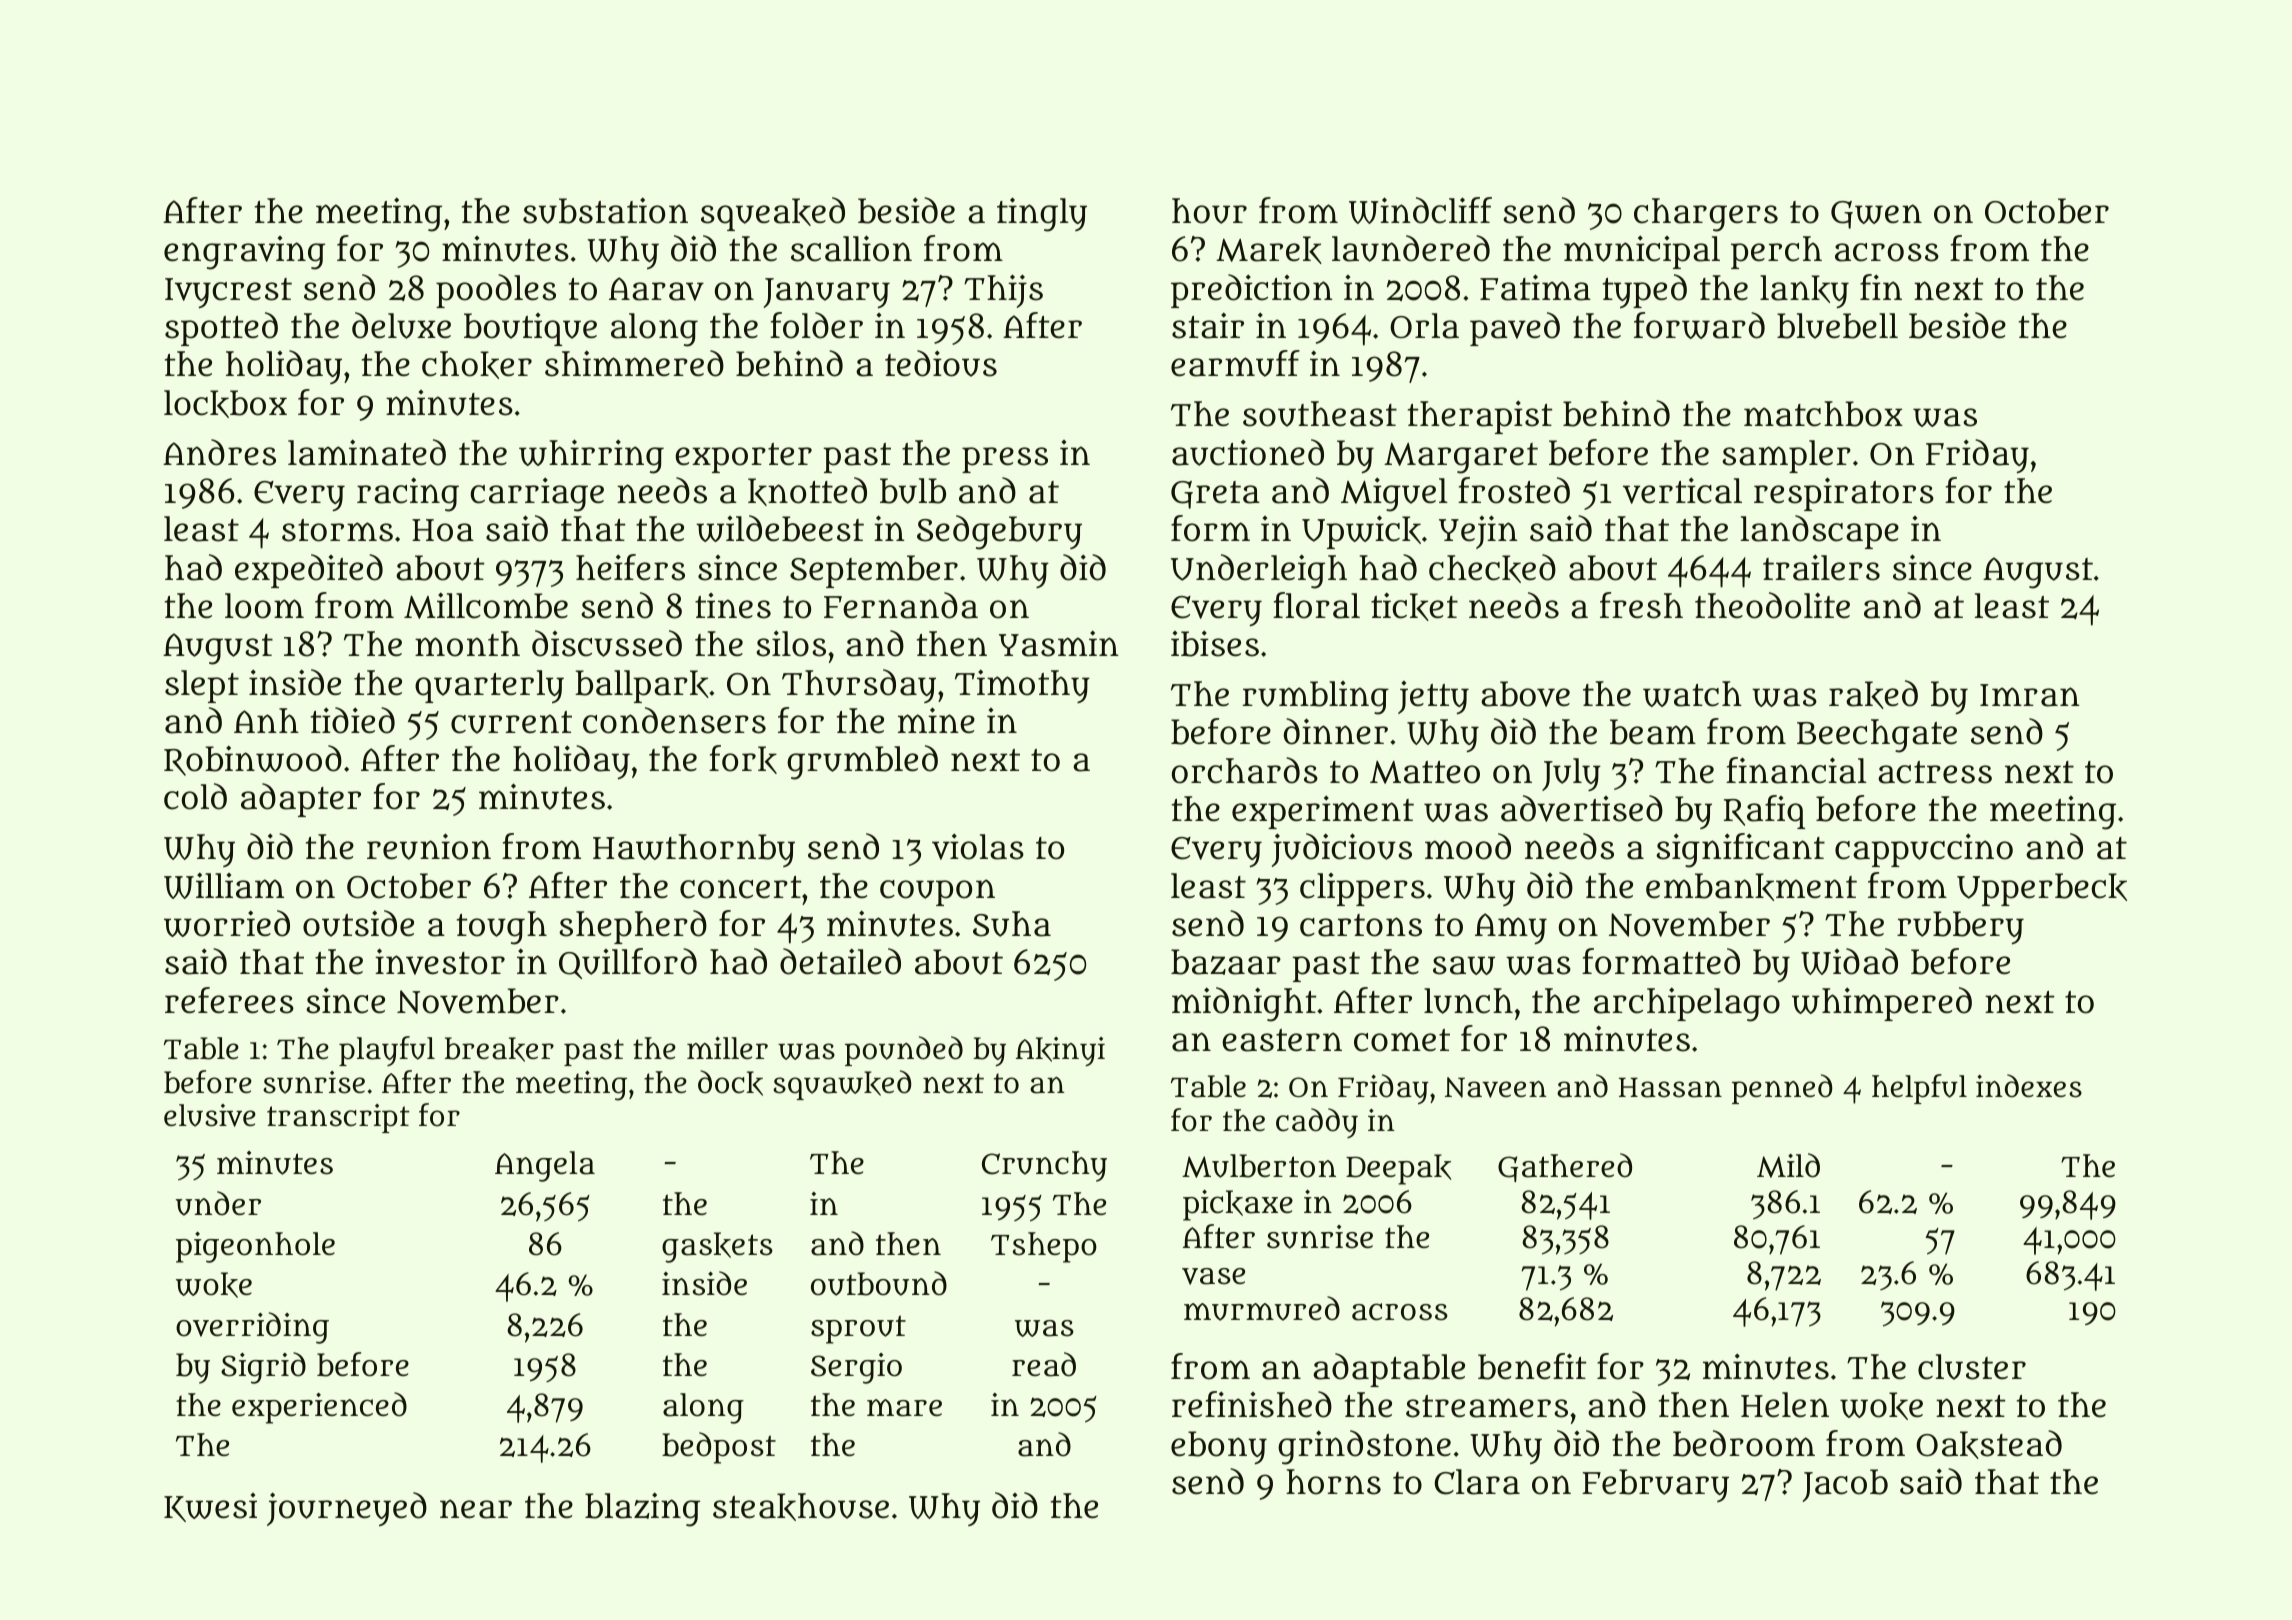  Describe the element at coordinates (1511, 929) in the screenshot. I see `Amy` at that location.
